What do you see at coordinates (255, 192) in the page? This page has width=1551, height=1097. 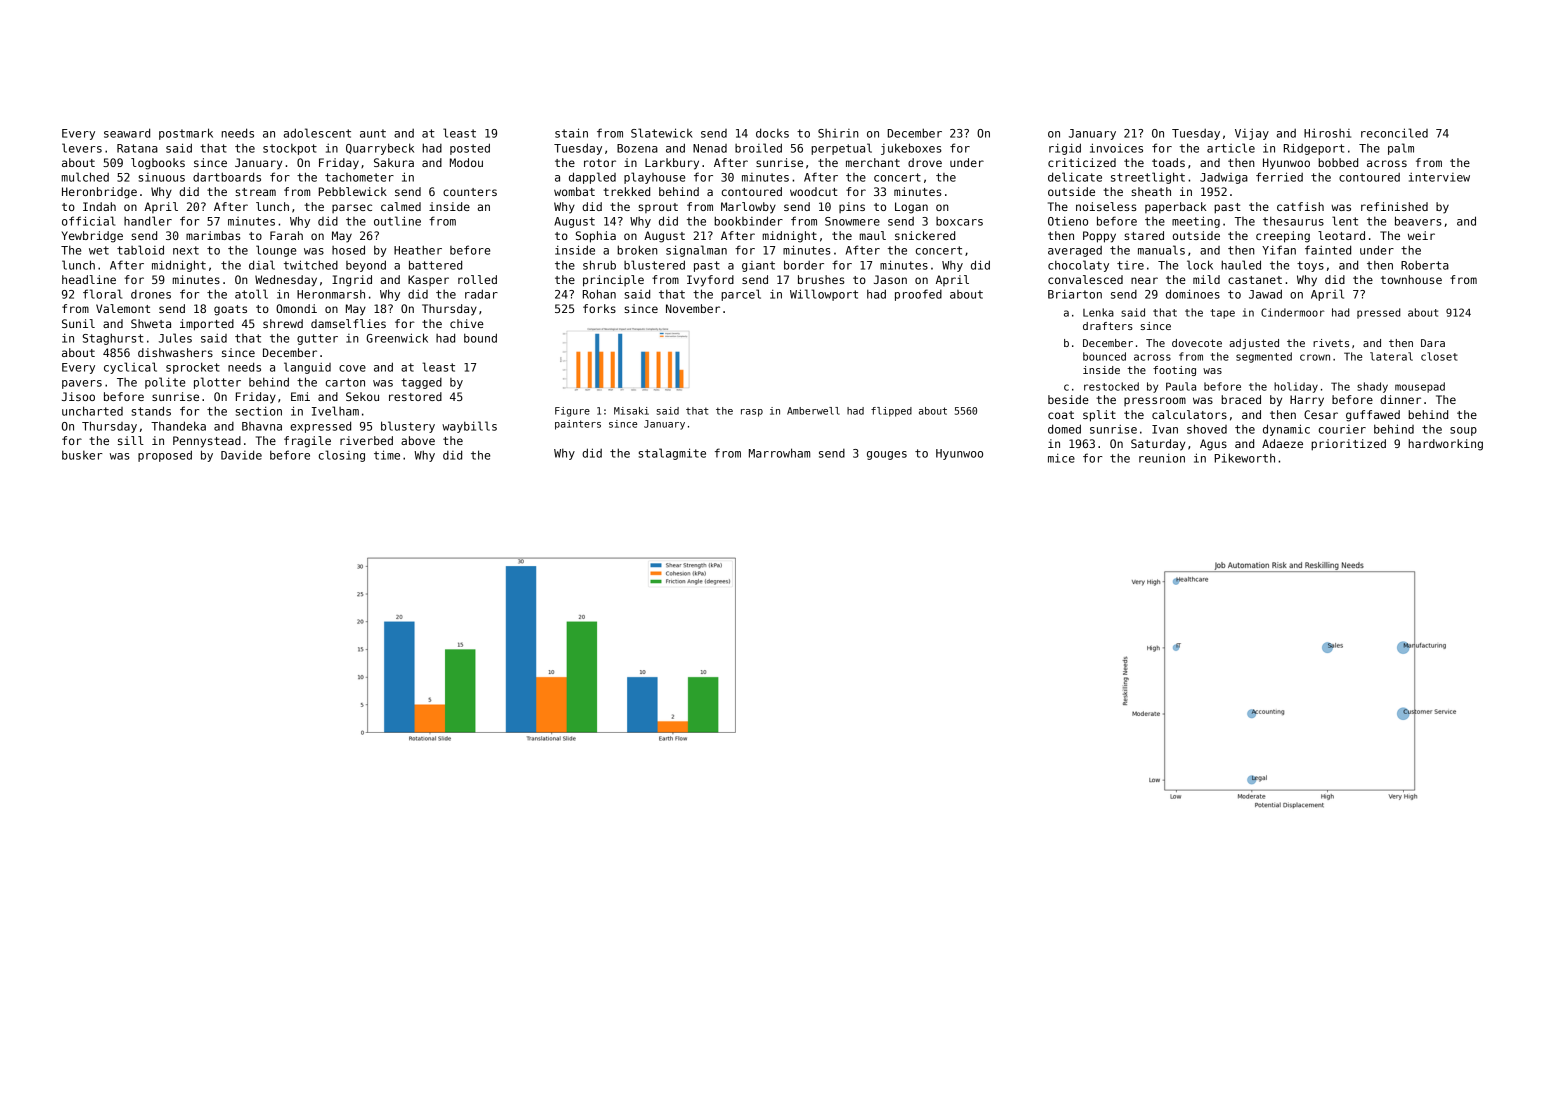 I see `stream` at bounding box center [255, 192].
